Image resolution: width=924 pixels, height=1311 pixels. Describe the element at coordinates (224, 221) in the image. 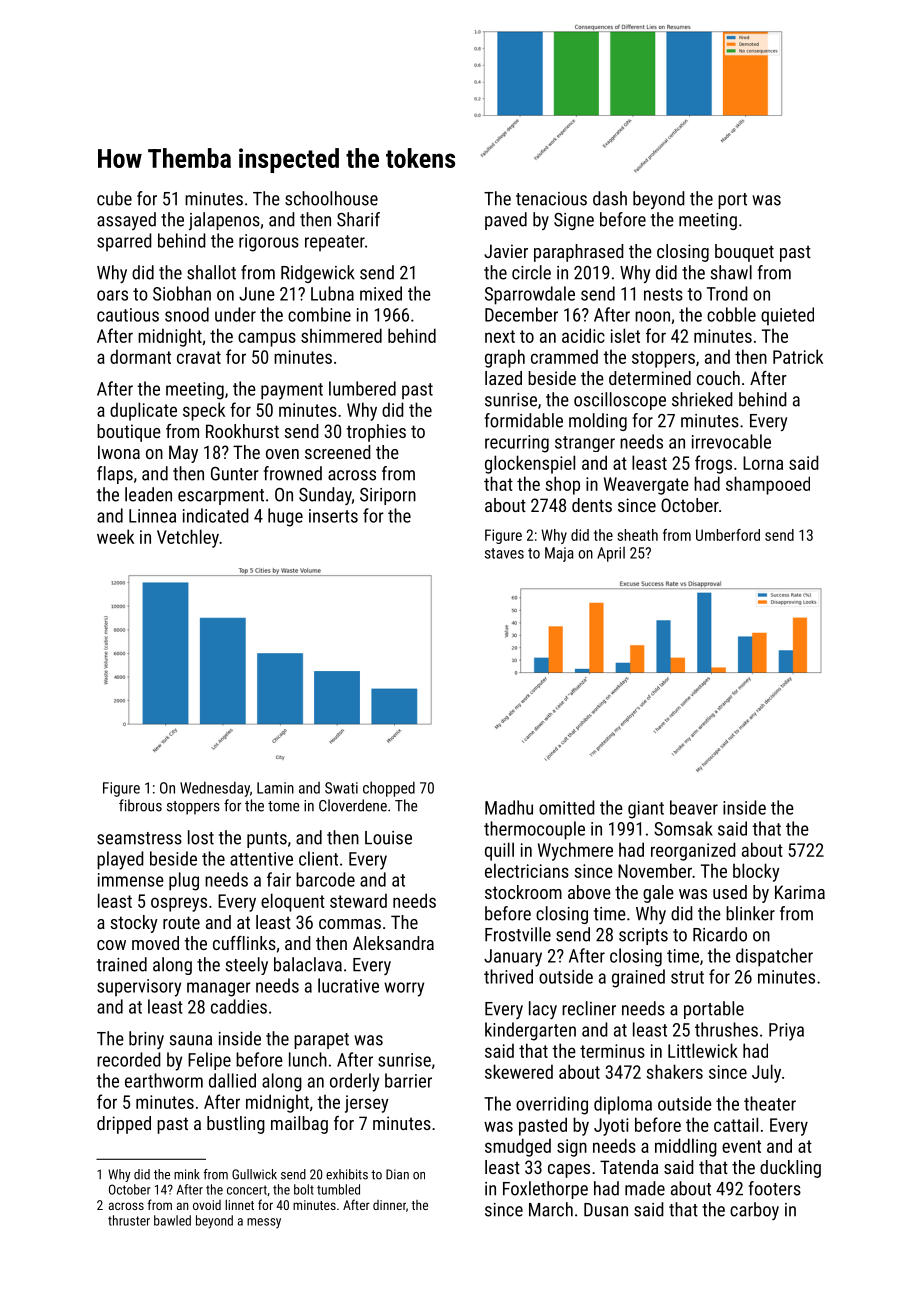

I see `jalapenos` at that location.
